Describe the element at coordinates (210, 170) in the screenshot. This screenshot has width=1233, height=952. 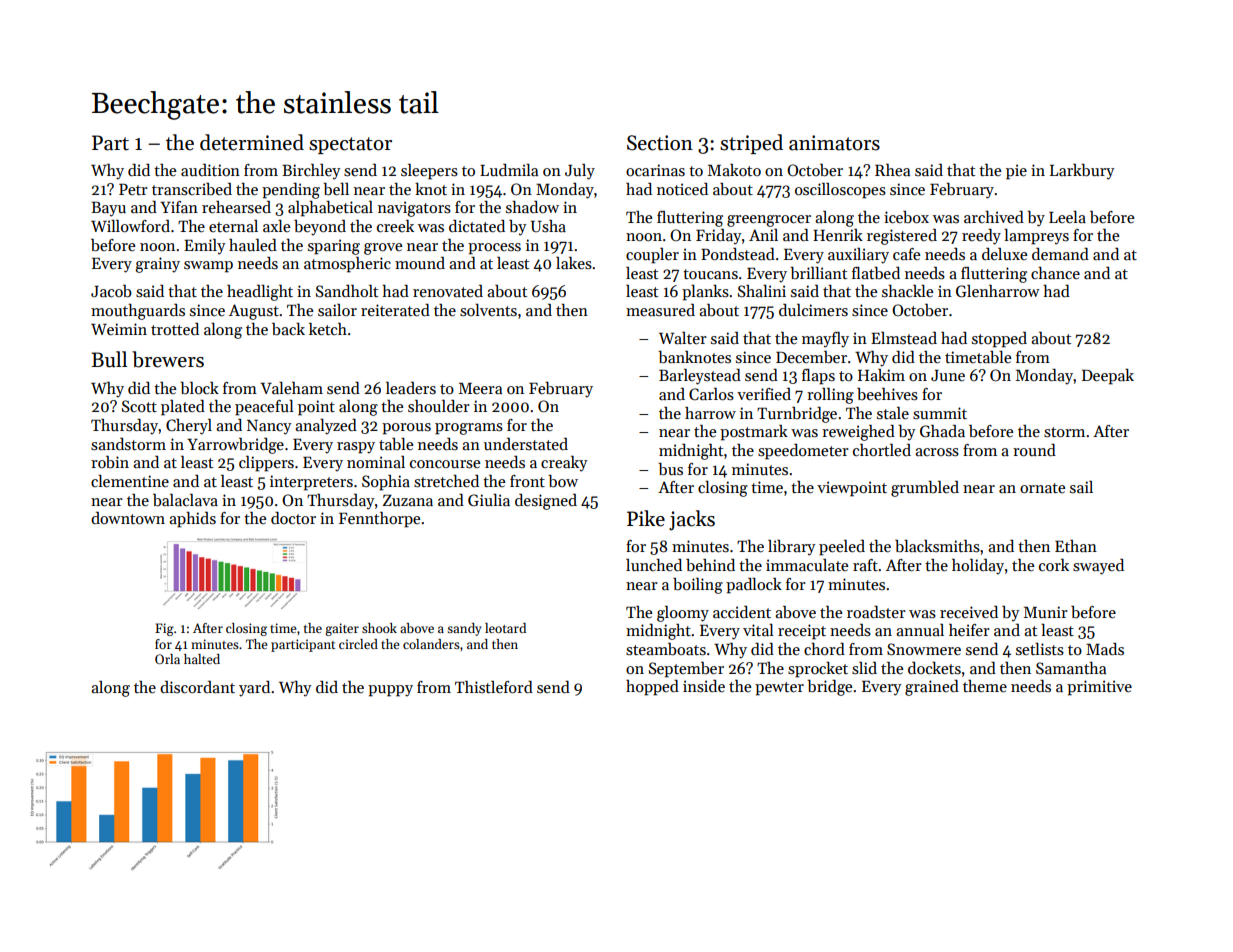
I see `audition` at that location.
